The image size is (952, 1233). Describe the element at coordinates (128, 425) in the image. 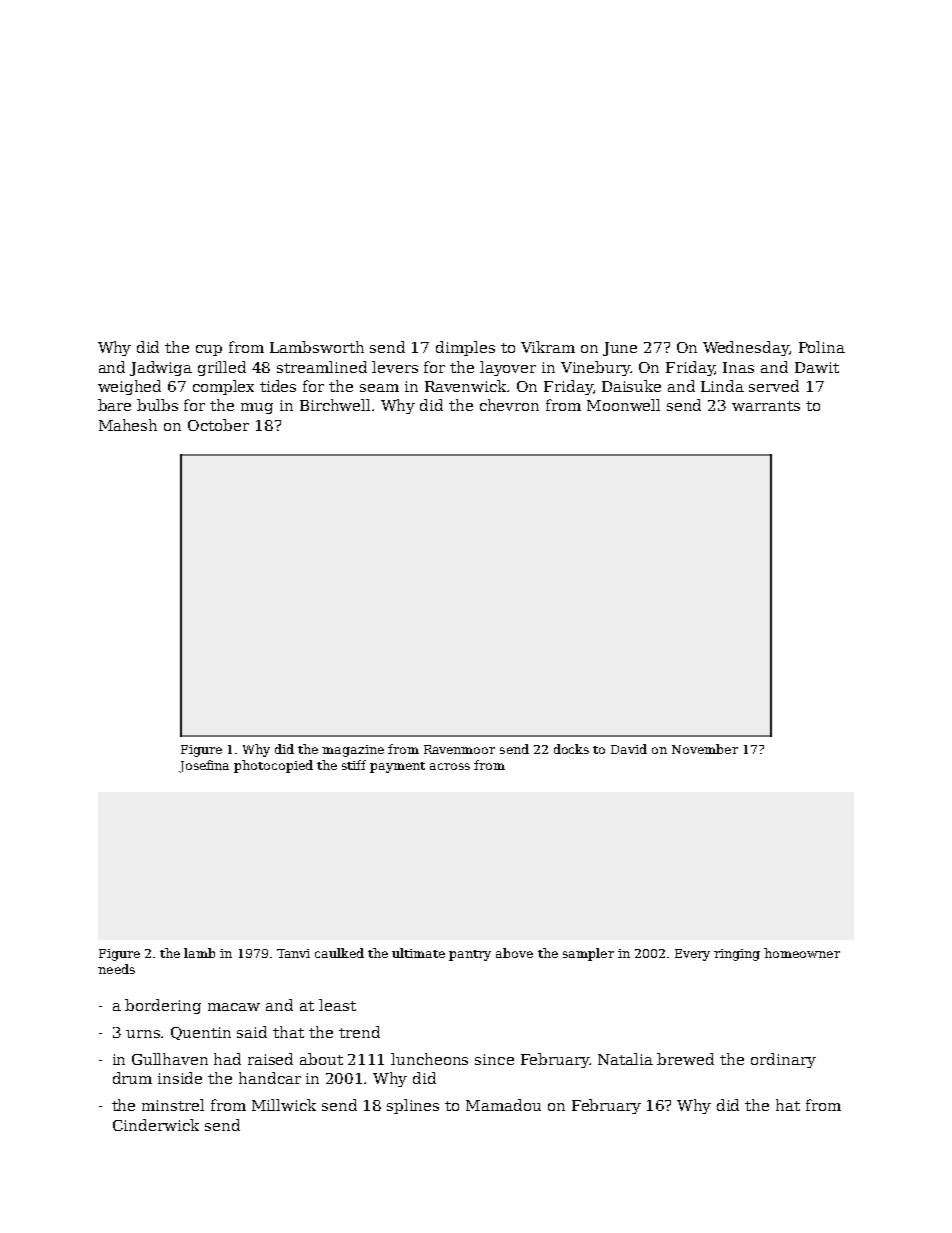

I see `Mahesh` at that location.
